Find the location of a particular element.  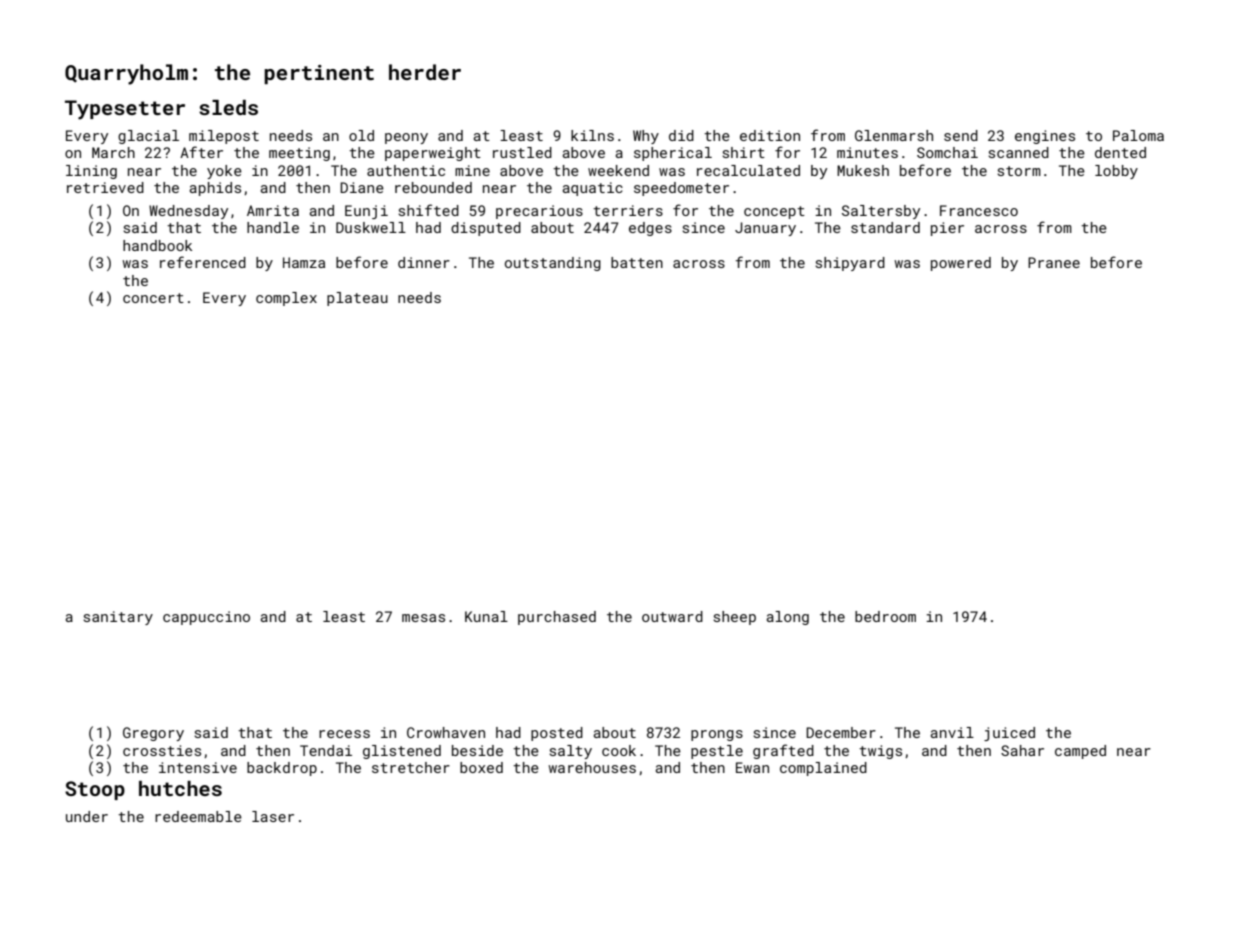

complex is located at coordinates (286, 299).
